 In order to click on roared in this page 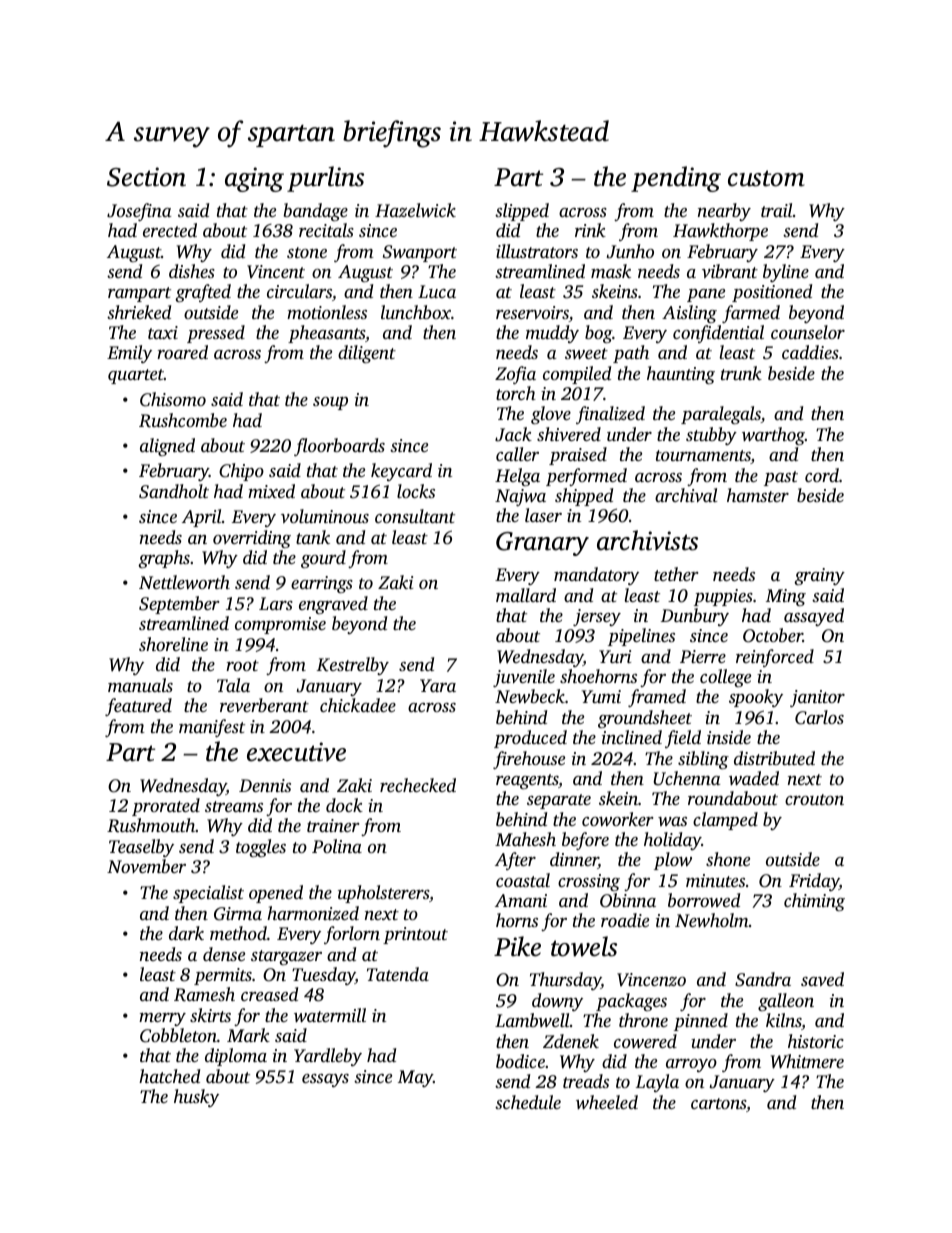, I will do `click(182, 352)`.
